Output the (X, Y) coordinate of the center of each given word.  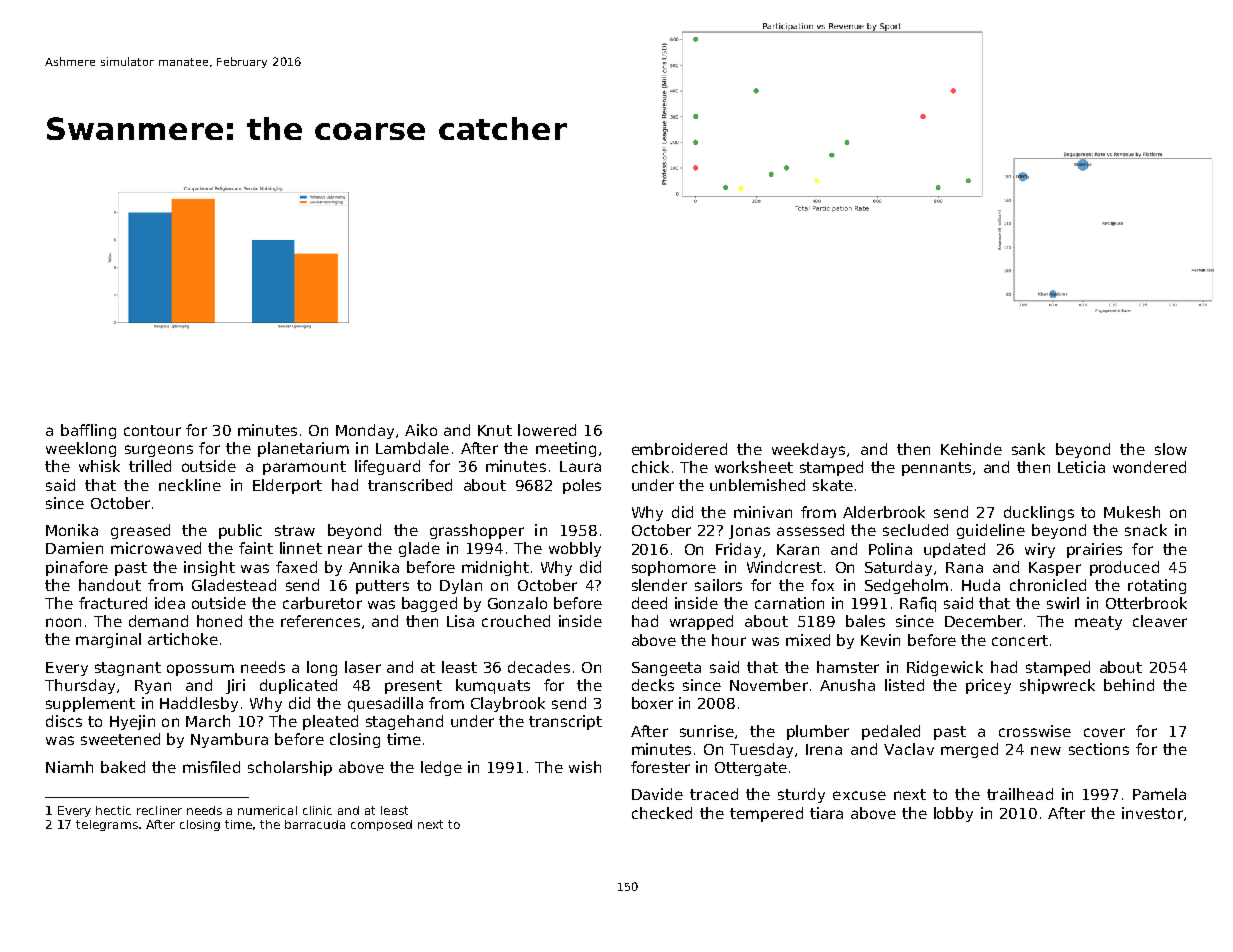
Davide (657, 794)
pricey (988, 686)
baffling (88, 431)
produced (1124, 568)
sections (1099, 749)
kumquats (493, 686)
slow (1171, 449)
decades (539, 667)
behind (1129, 685)
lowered (547, 430)
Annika (374, 567)
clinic (317, 810)
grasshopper (477, 531)
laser (363, 667)
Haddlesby (199, 704)
